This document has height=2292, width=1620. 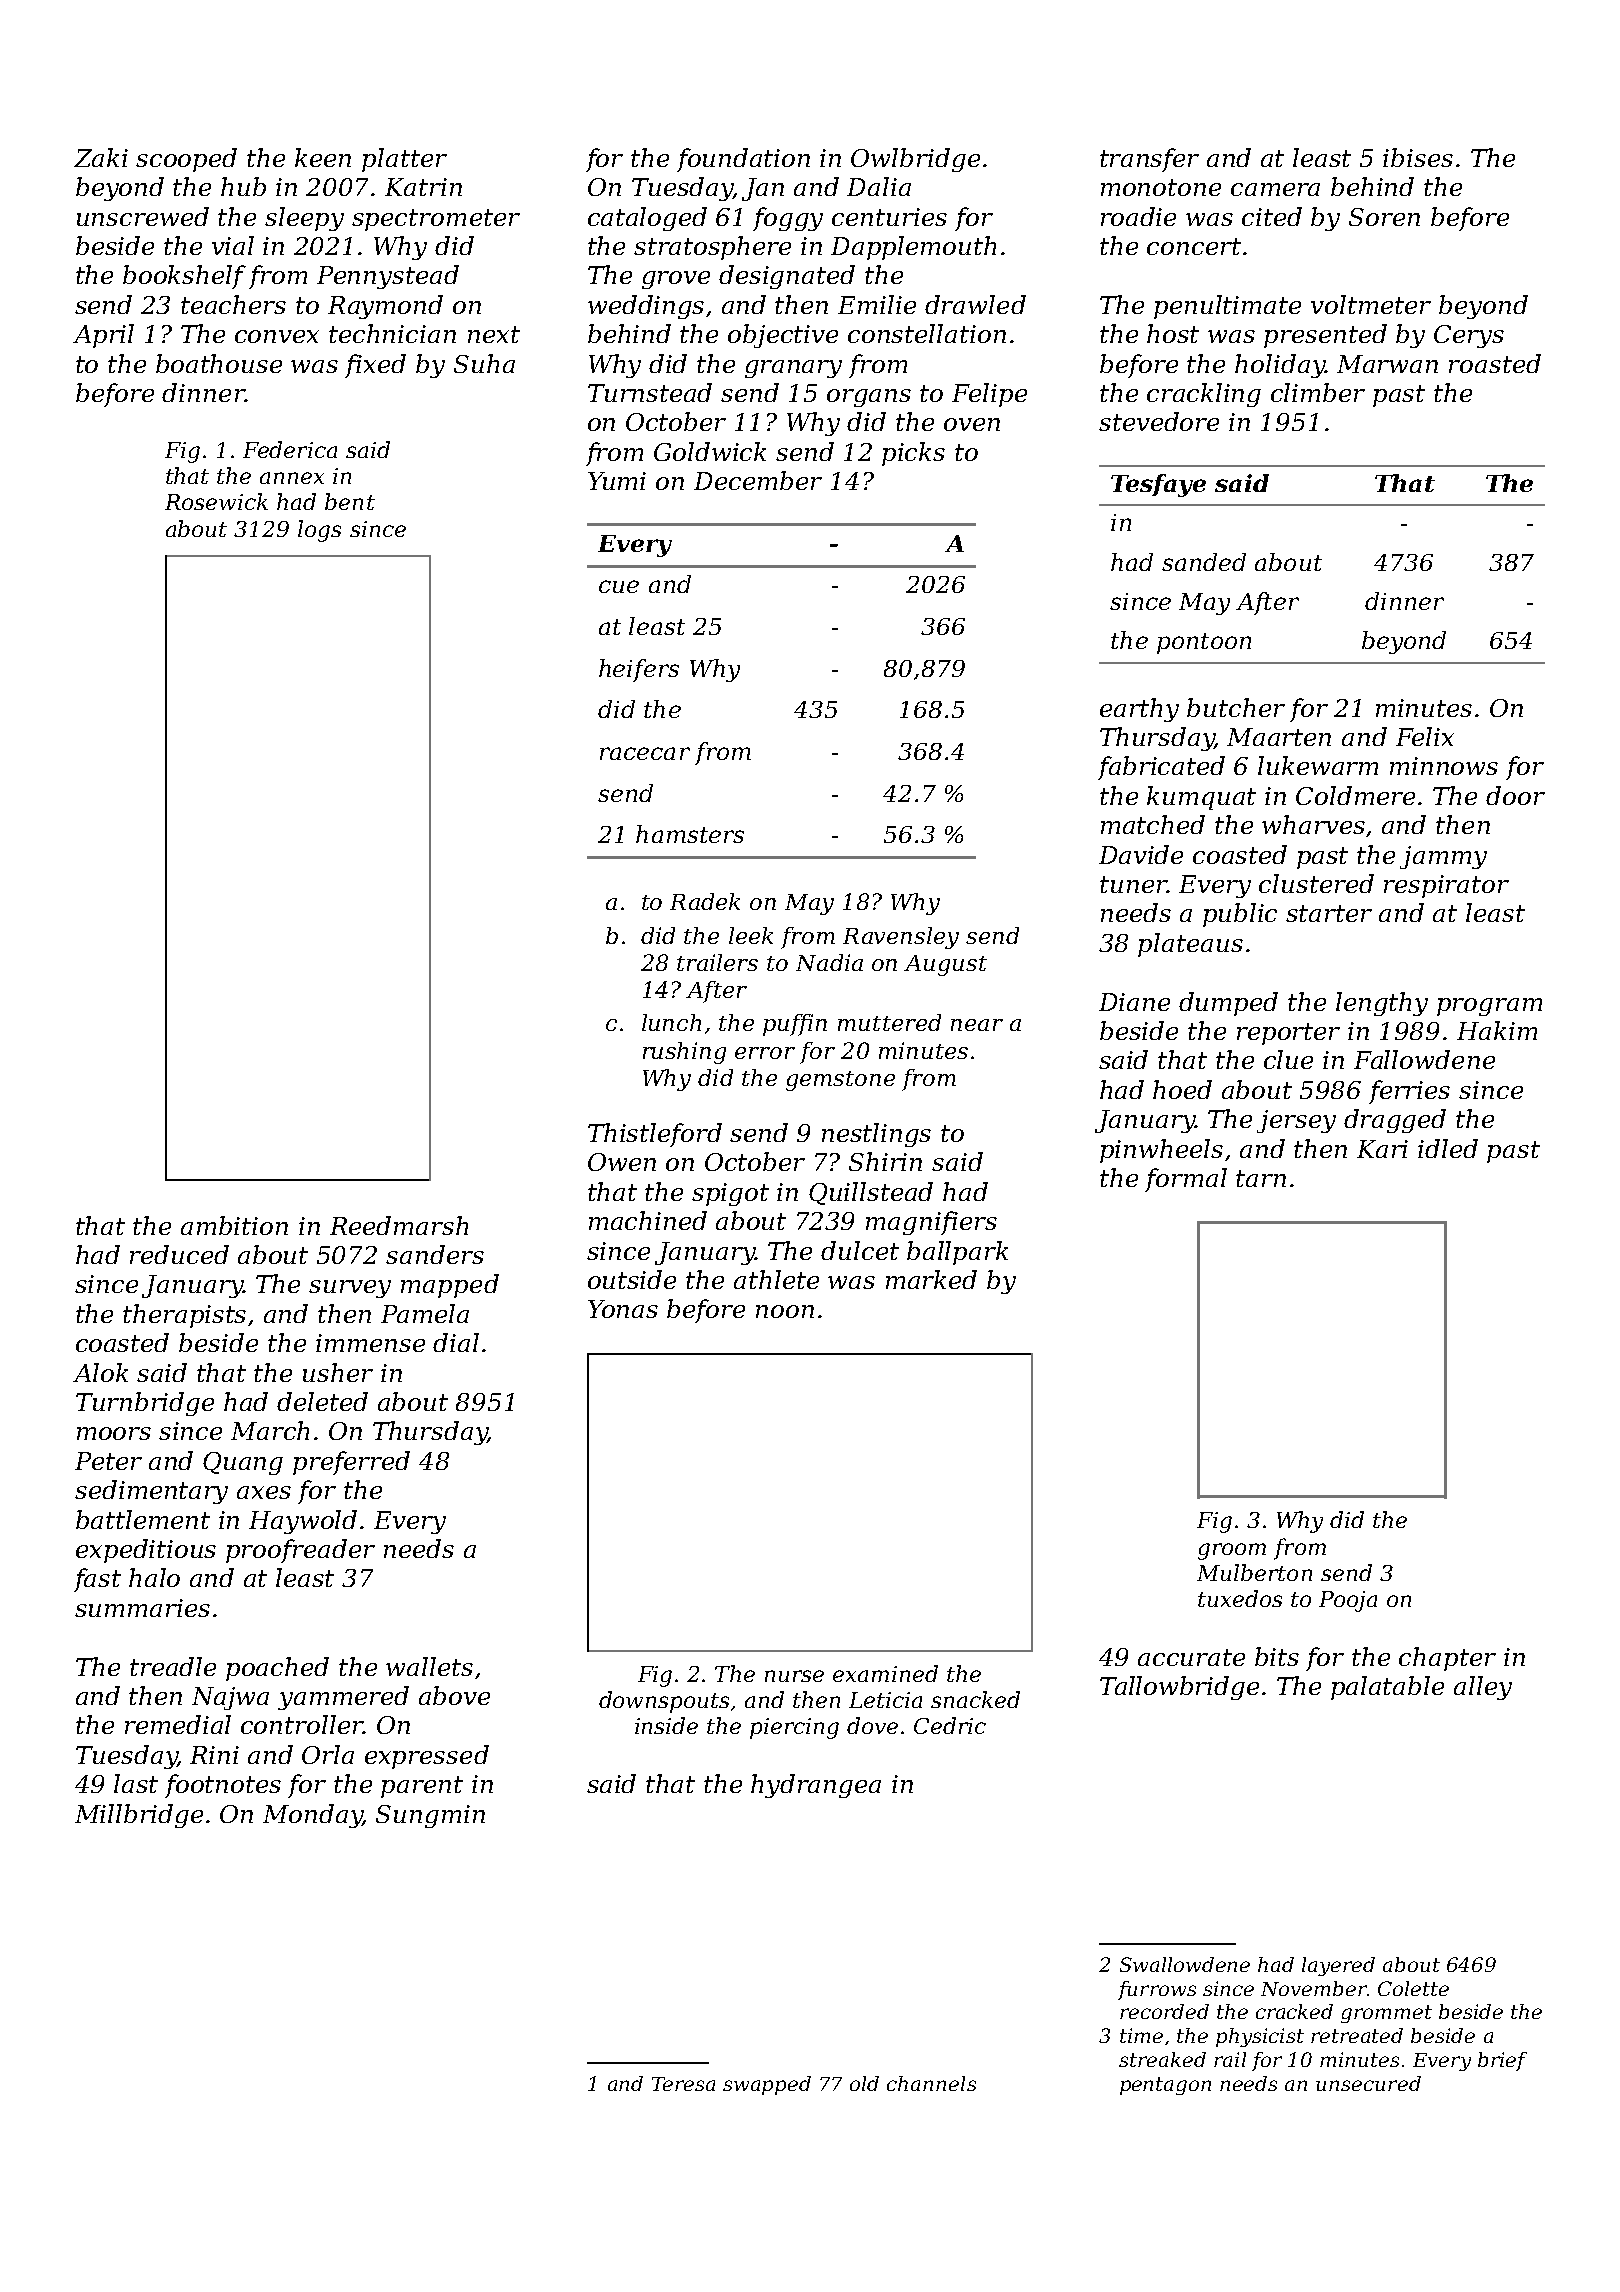 I want to click on hydrangea, so click(x=816, y=1786).
